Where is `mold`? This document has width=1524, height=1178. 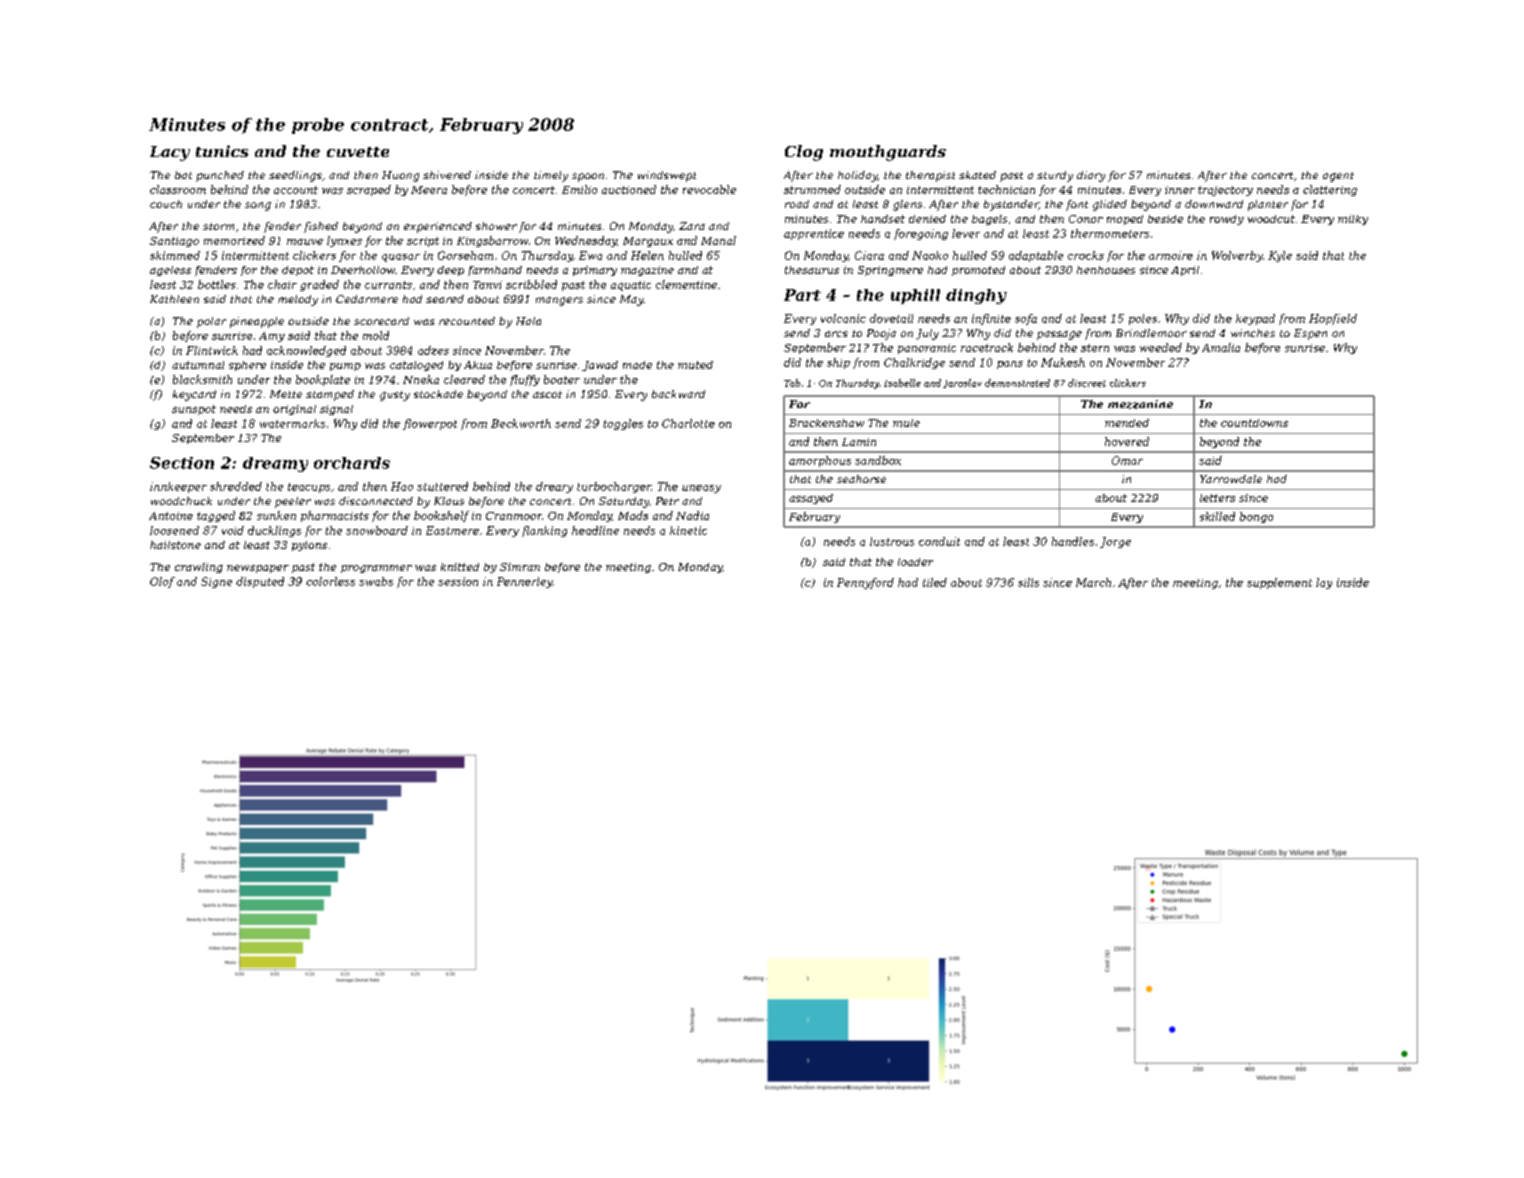
mold is located at coordinates (376, 335).
